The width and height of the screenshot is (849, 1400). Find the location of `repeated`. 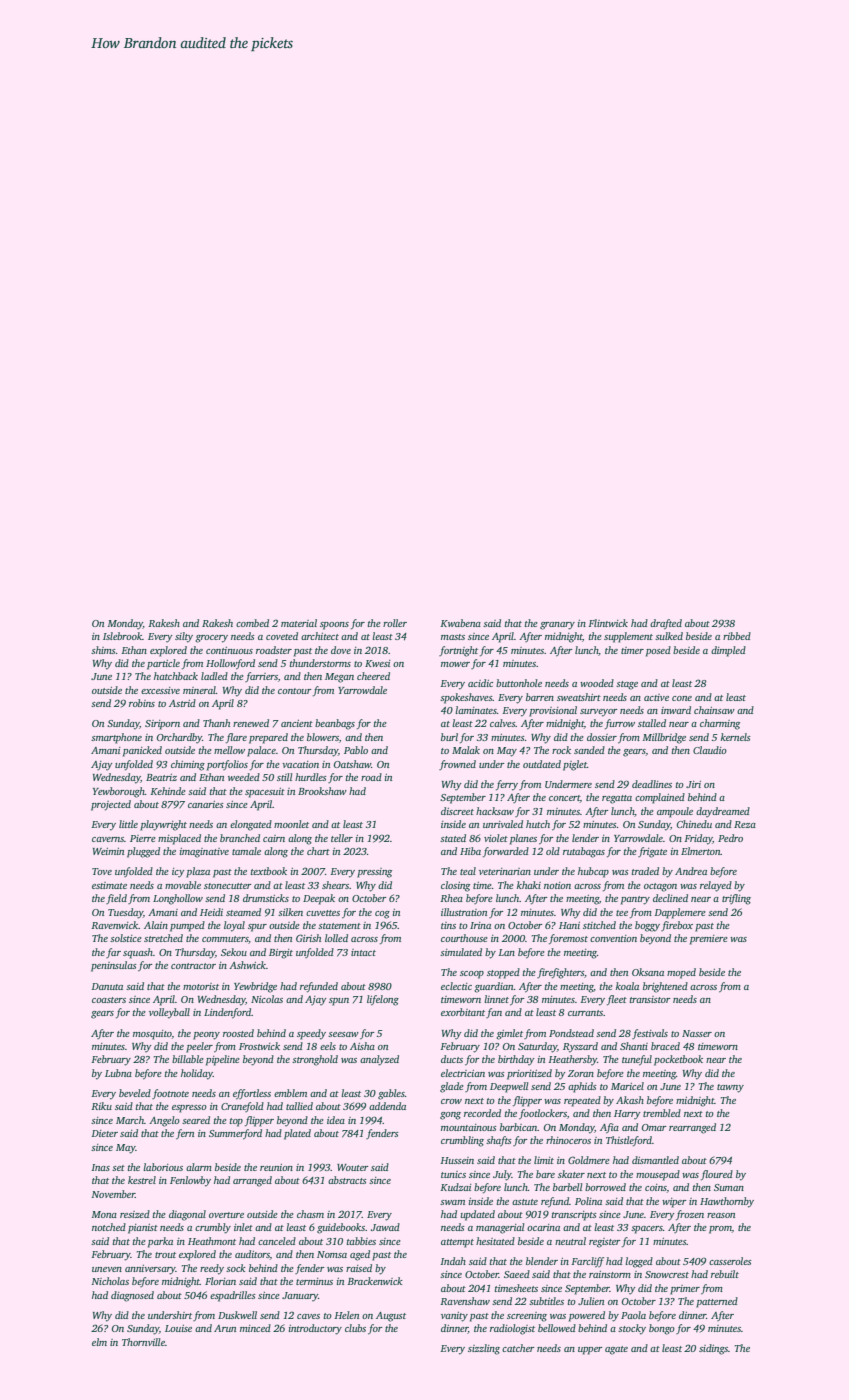

repeated is located at coordinates (582, 1101).
